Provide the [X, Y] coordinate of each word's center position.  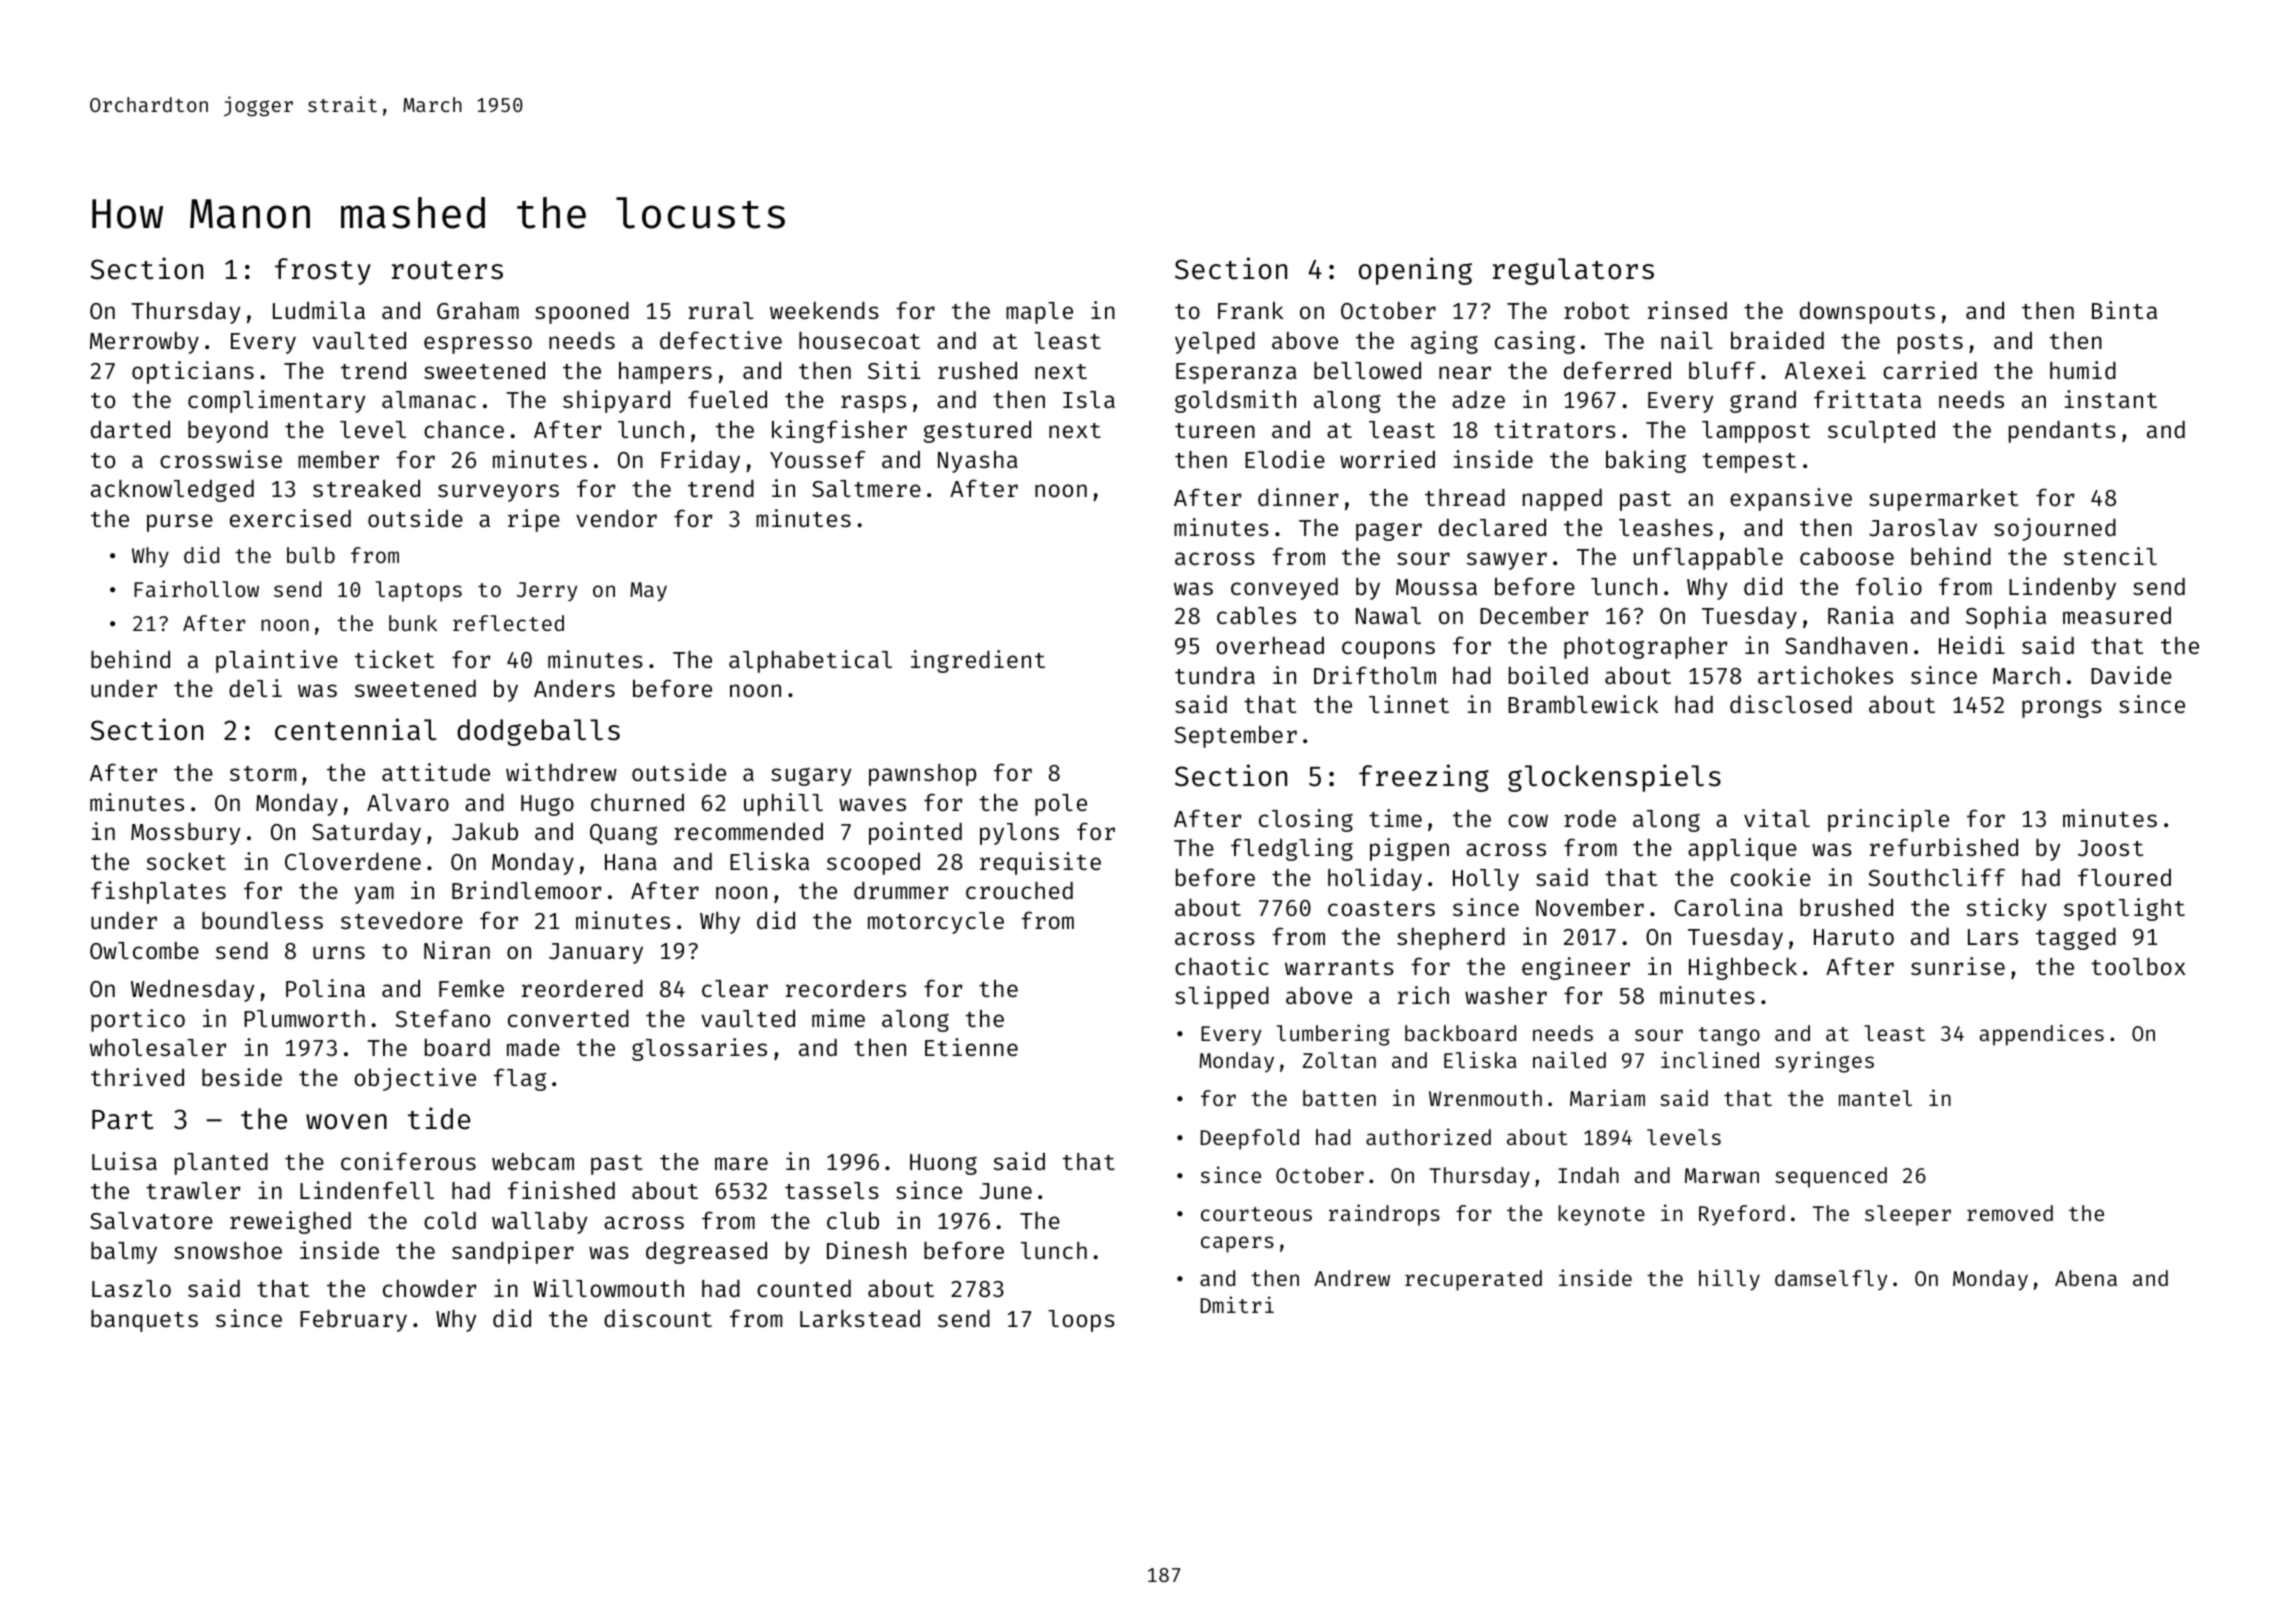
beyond [228, 432]
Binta [2124, 310]
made [533, 1047]
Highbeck [1743, 968]
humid [2083, 370]
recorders [846, 988]
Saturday [366, 834]
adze [1478, 399]
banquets [144, 1321]
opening [1415, 271]
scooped [873, 863]
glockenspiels [1614, 778]
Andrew [1352, 1278]
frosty [323, 271]
